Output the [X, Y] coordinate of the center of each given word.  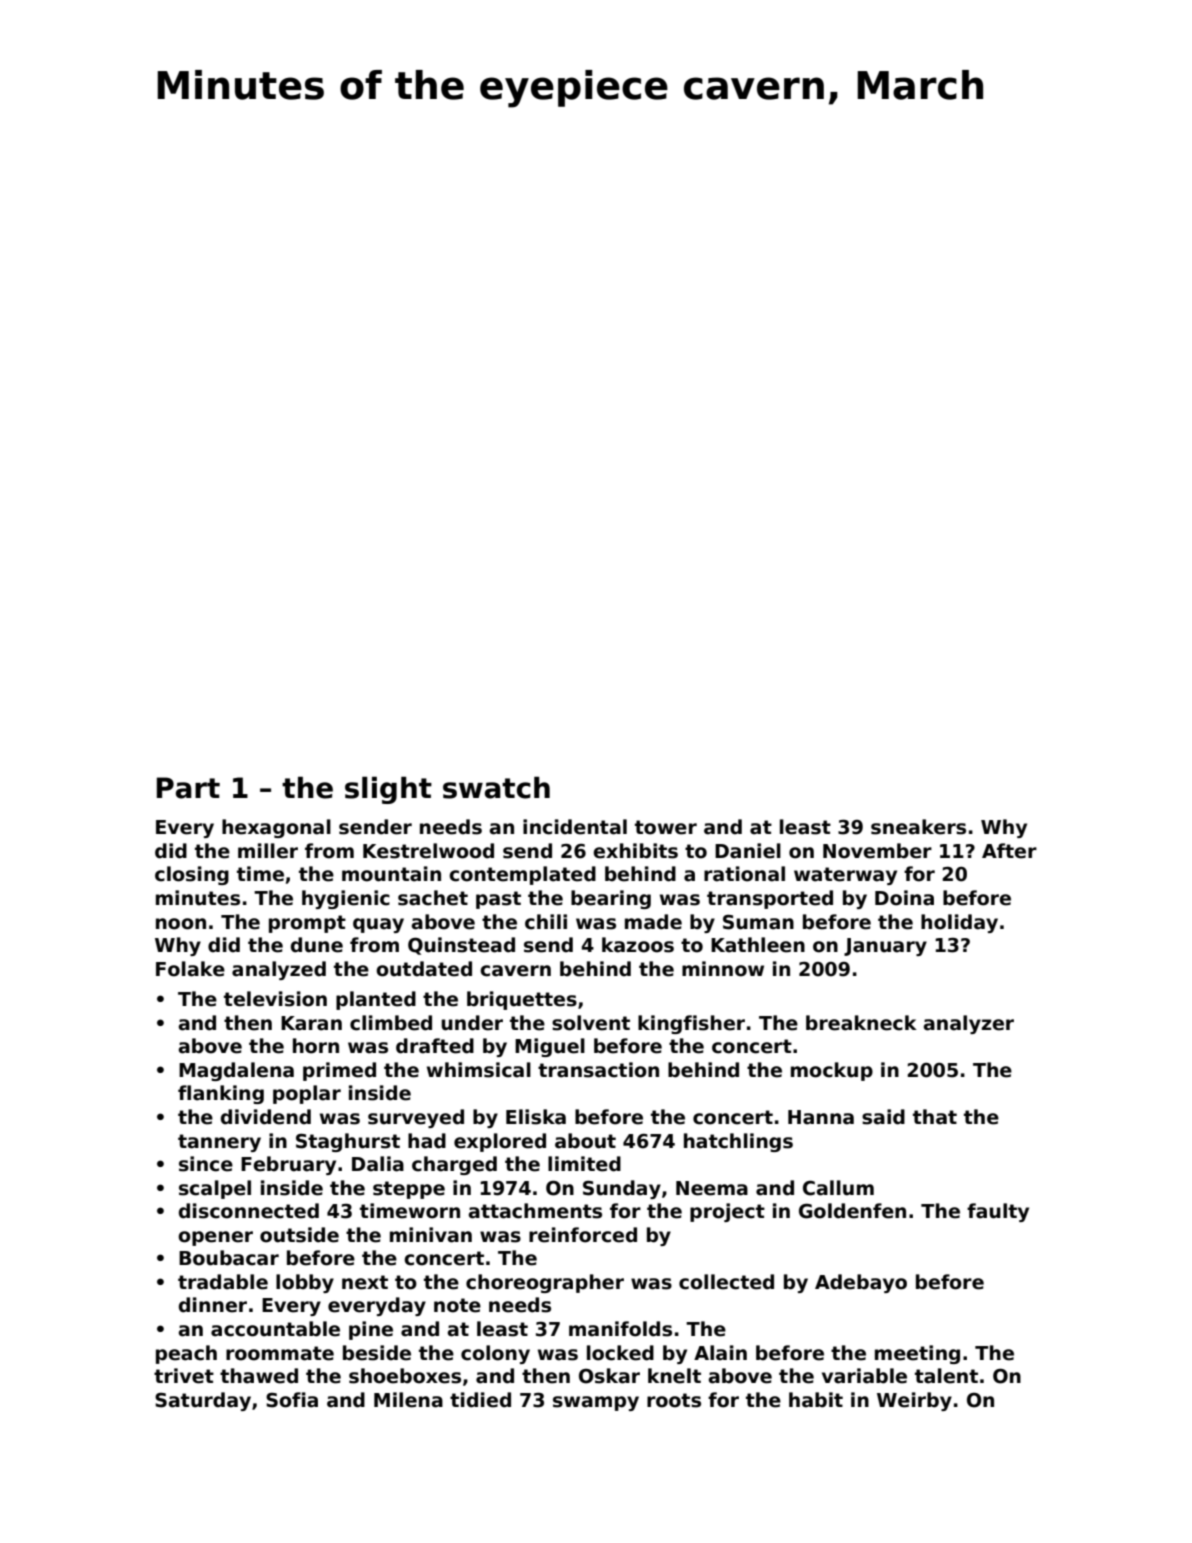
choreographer [545, 1283]
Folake [190, 969]
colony [495, 1354]
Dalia [378, 1164]
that [935, 1117]
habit [816, 1400]
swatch [496, 787]
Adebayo [861, 1283]
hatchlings [738, 1142]
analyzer [969, 1024]
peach [186, 1354]
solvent [591, 1023]
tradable [223, 1282]
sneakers [918, 827]
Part [188, 788]
